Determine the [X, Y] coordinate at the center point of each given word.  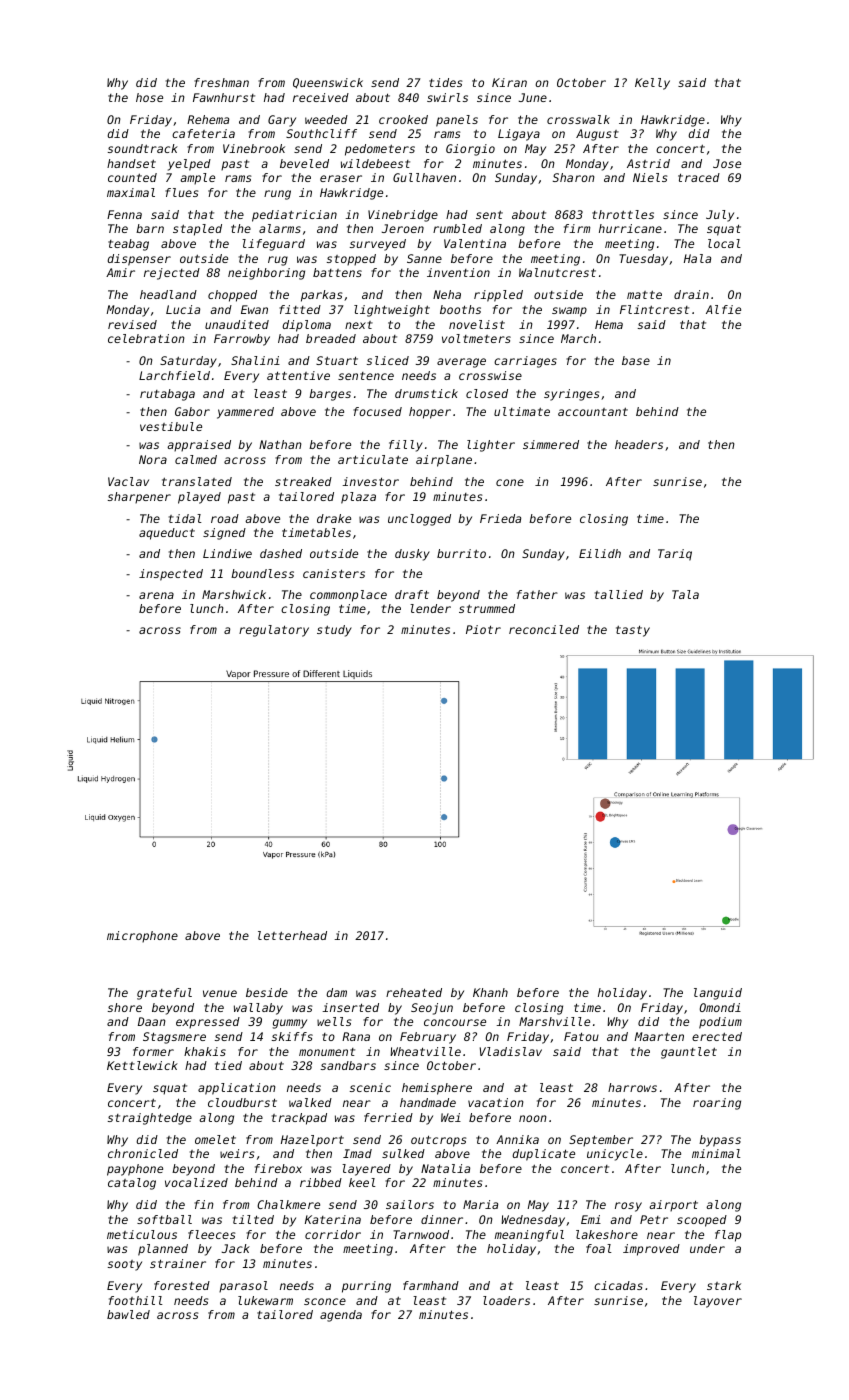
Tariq [675, 555]
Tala [685, 594]
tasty [633, 631]
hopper [430, 413]
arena [156, 595]
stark [724, 1285]
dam [336, 992]
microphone [142, 937]
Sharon [574, 177]
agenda [341, 1316]
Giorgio [470, 150]
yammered [245, 413]
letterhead [292, 935]
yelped [189, 165]
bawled [128, 1314]
